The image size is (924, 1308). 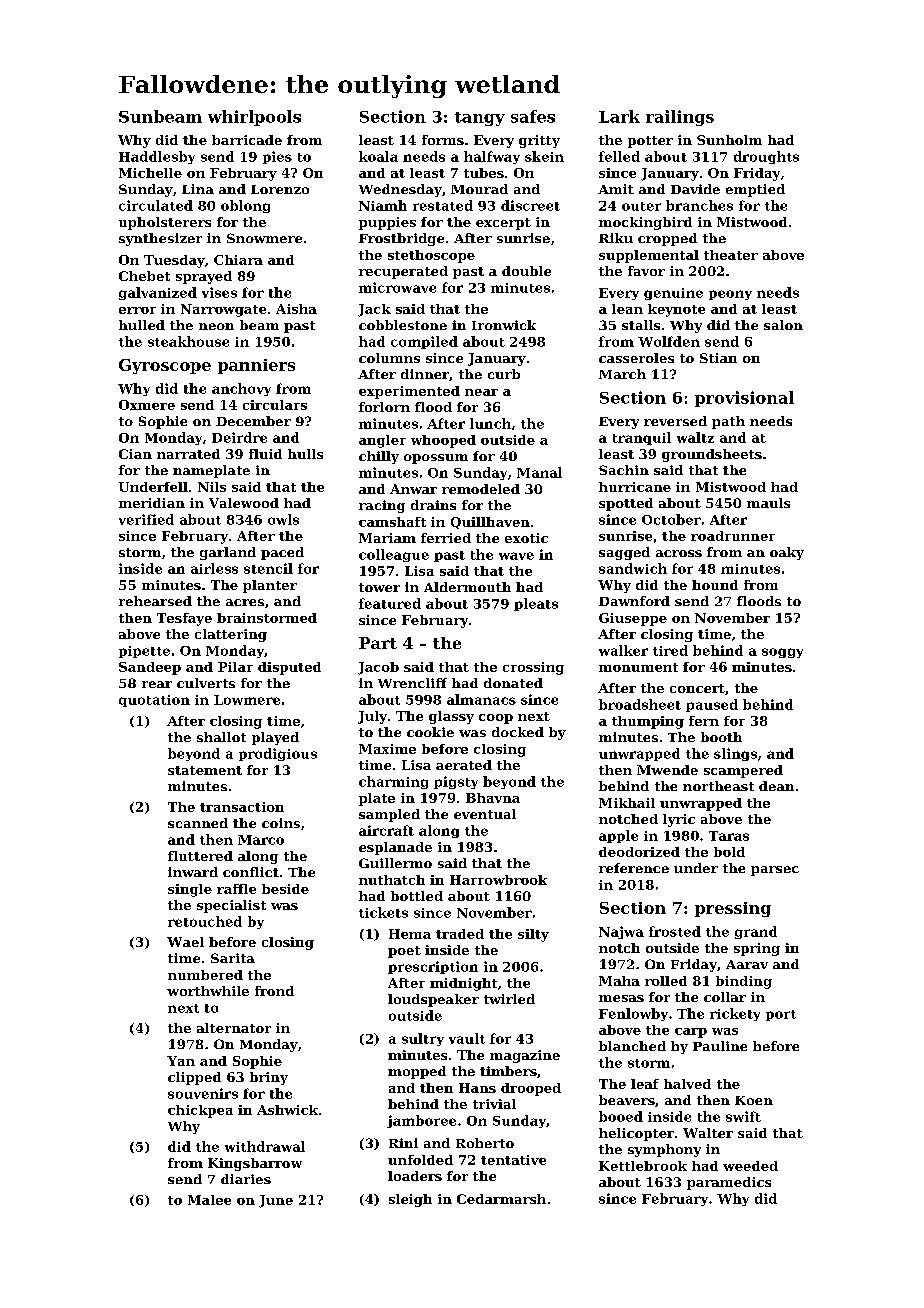 I want to click on Haddlesby, so click(x=157, y=157).
